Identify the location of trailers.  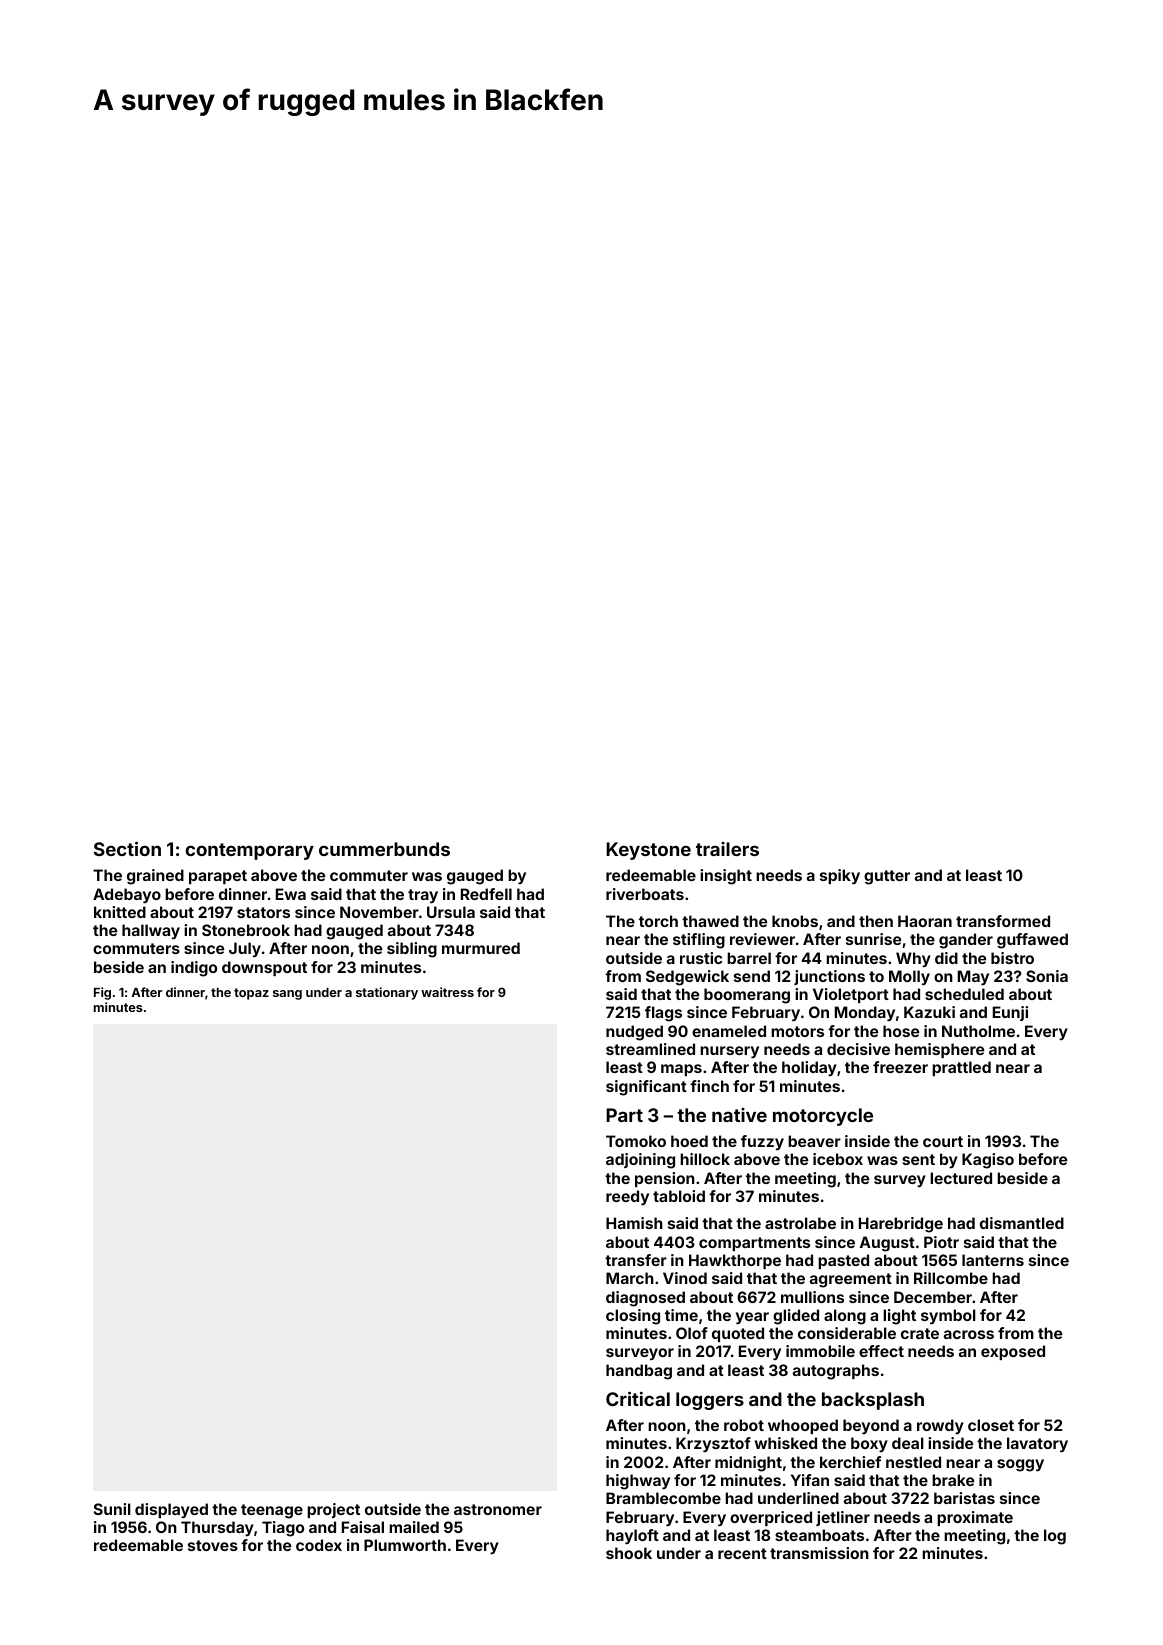
(727, 849).
